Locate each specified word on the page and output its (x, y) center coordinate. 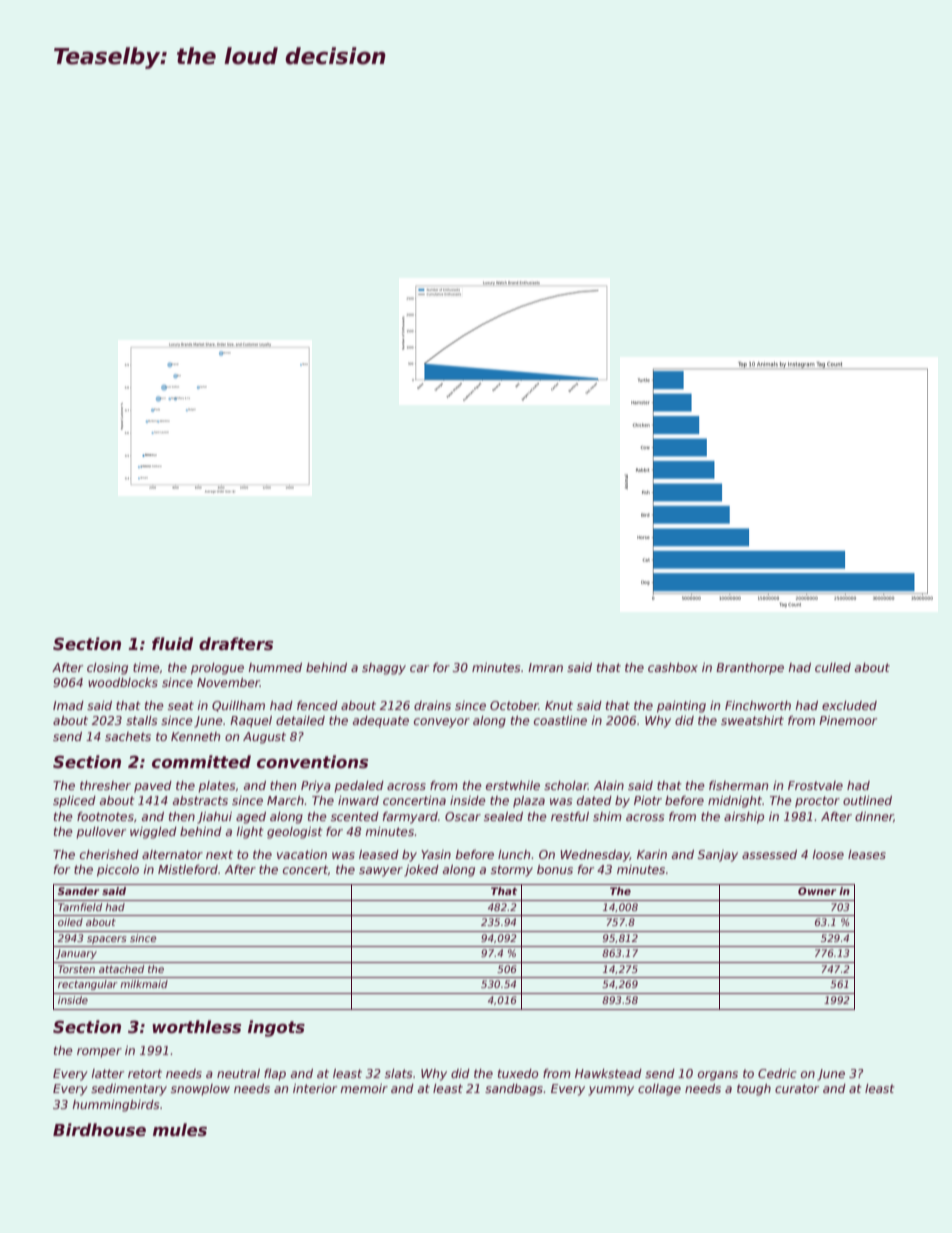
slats (398, 1073)
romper (99, 1053)
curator (797, 1088)
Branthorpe (750, 669)
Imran (545, 667)
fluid (172, 643)
